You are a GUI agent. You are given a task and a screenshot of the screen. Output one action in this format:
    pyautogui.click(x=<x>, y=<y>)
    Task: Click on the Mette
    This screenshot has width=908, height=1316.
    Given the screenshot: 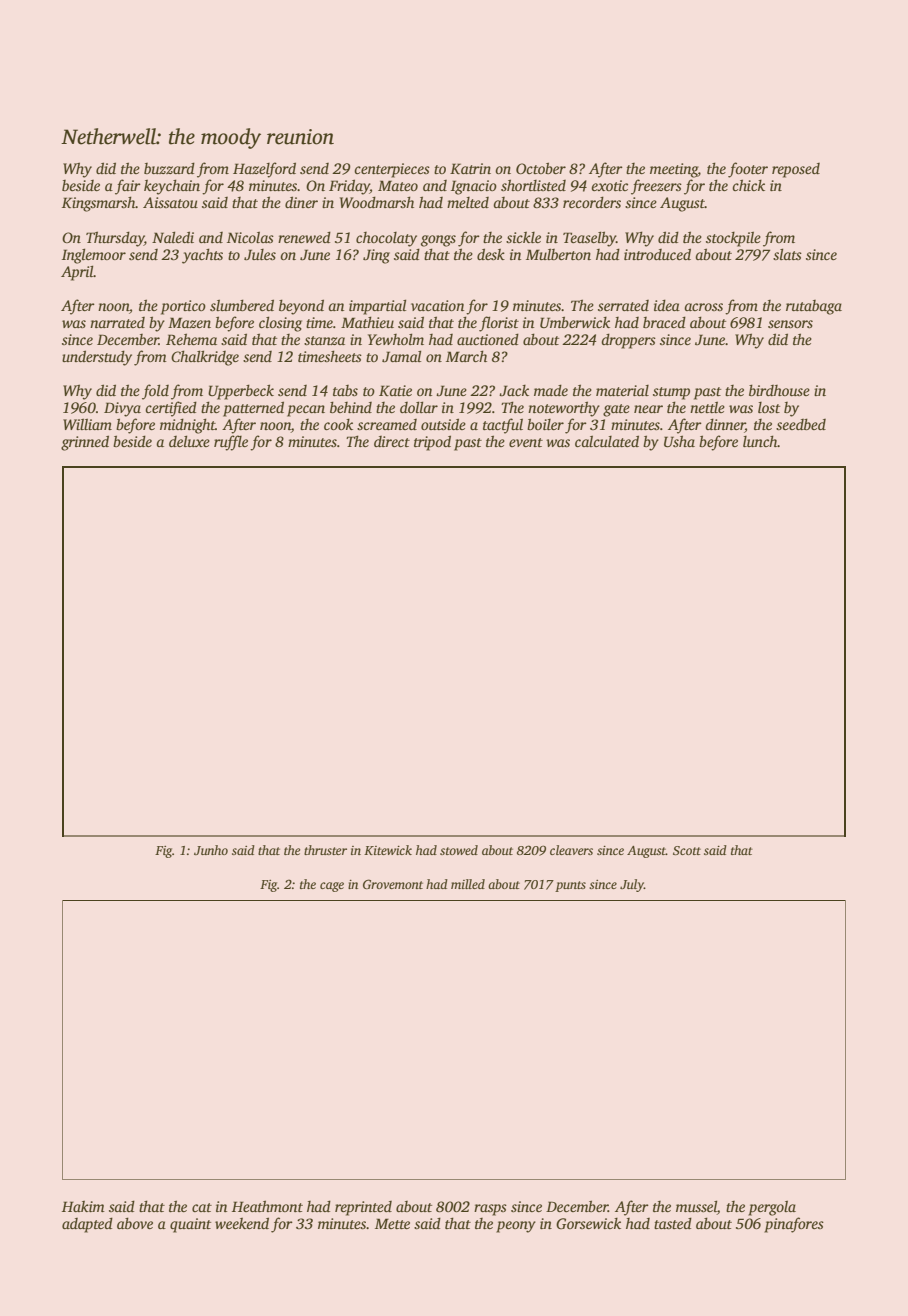 What is the action you would take?
    pyautogui.click(x=392, y=1223)
